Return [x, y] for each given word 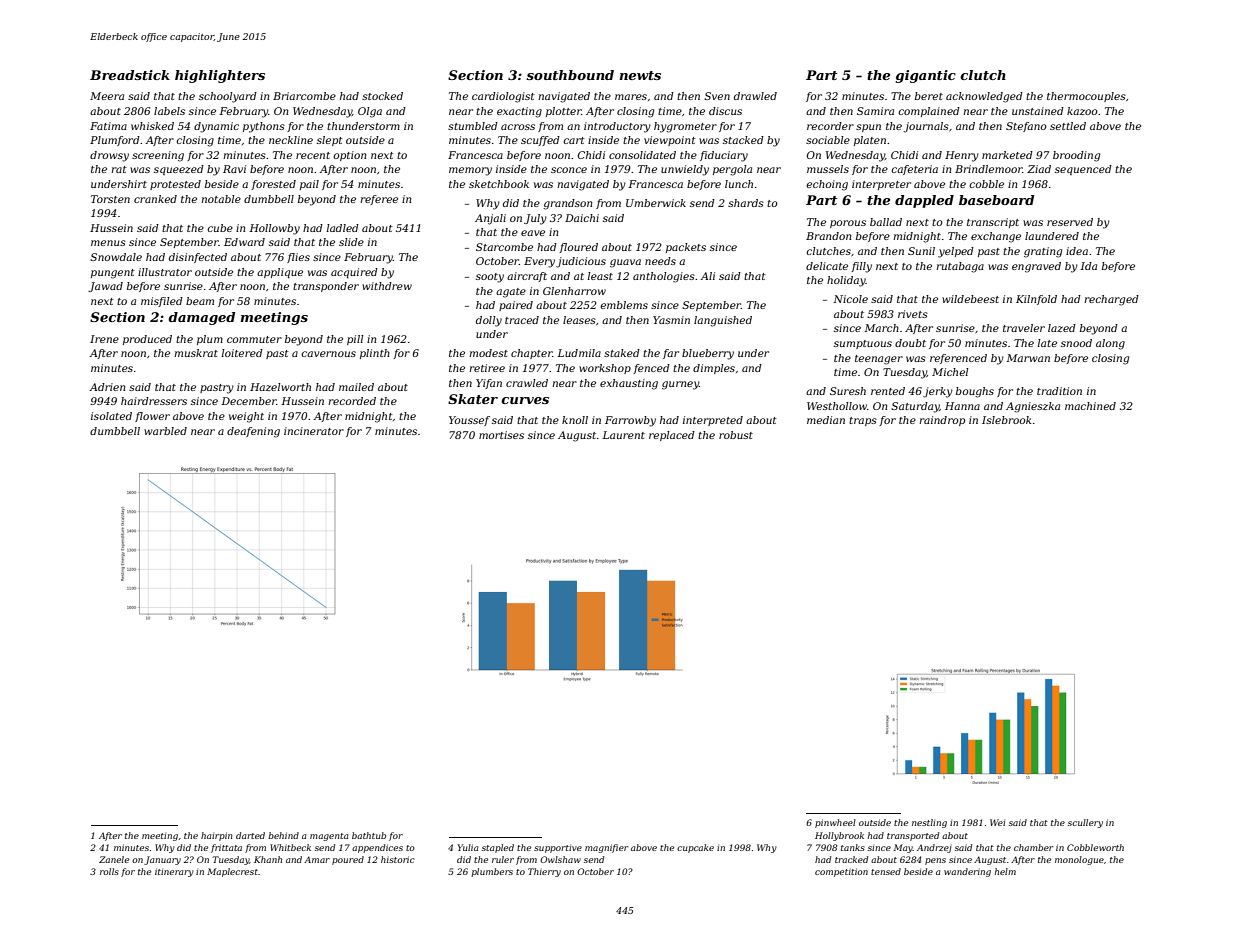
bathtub [369, 835]
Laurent [623, 435]
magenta [329, 837]
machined [1090, 406]
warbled [165, 431]
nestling [929, 823]
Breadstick [130, 75]
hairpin [217, 836]
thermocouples [1086, 97]
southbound [570, 75]
